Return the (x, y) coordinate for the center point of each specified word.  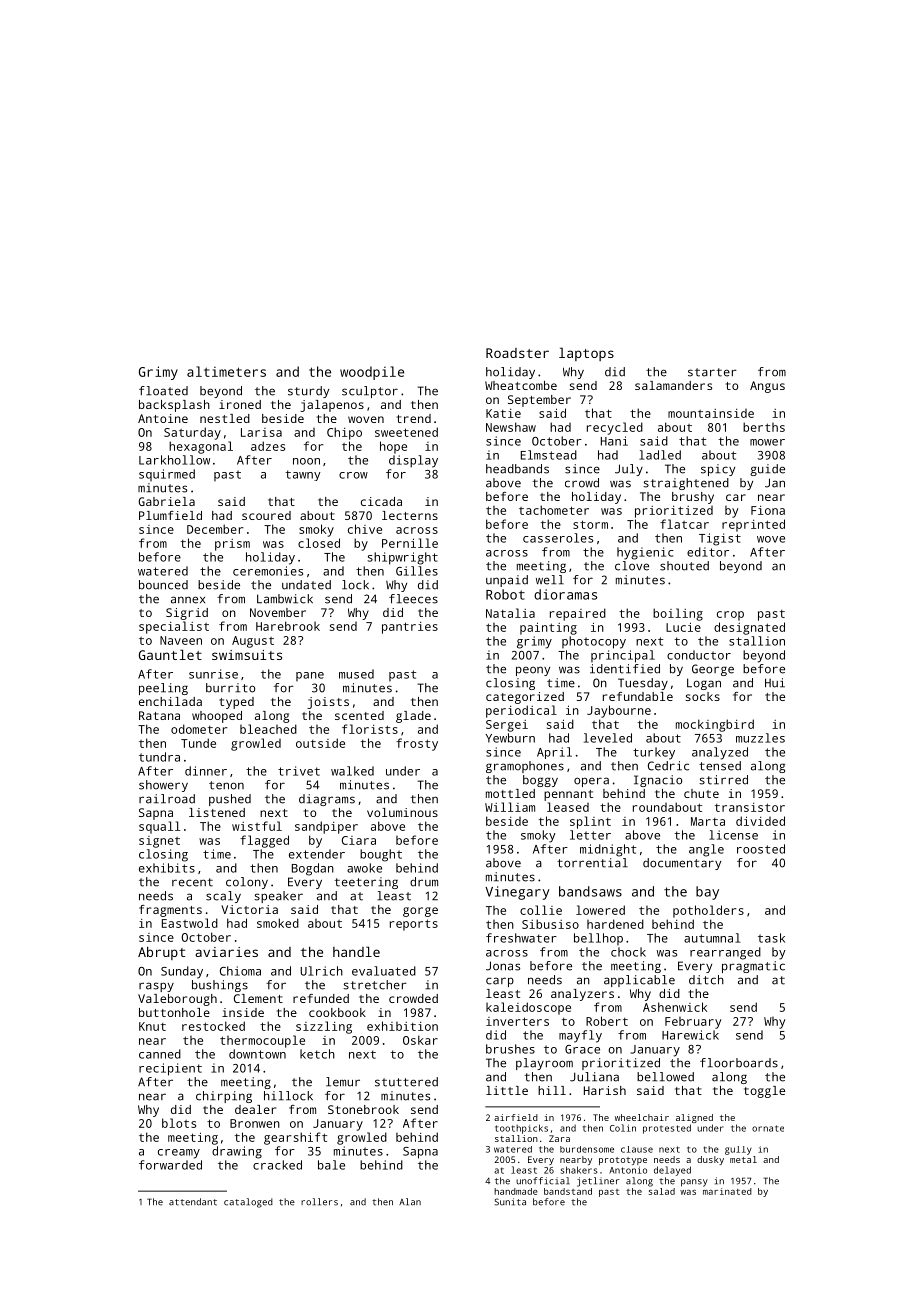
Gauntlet (170, 654)
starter (712, 372)
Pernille (410, 543)
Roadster (517, 353)
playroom (544, 1064)
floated (163, 391)
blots (179, 1123)
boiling (678, 614)
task (771, 938)
